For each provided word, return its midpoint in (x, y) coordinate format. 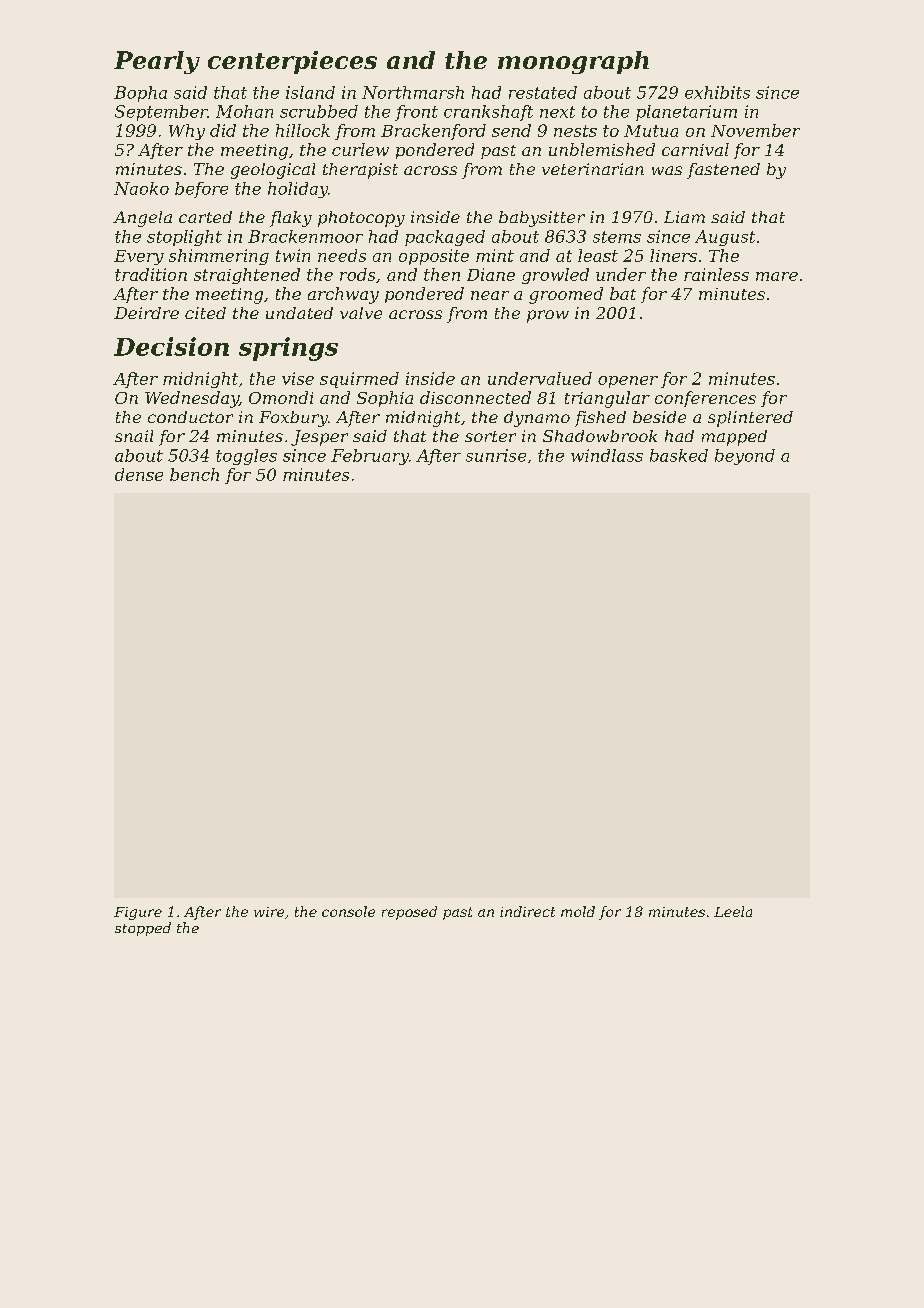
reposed (409, 913)
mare (777, 276)
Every (139, 257)
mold (578, 911)
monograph (573, 62)
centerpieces (292, 62)
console (348, 911)
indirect (527, 911)
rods (357, 274)
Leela (733, 911)
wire (269, 912)
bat (623, 293)
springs (288, 349)
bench (194, 474)
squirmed (359, 380)
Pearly (157, 62)
